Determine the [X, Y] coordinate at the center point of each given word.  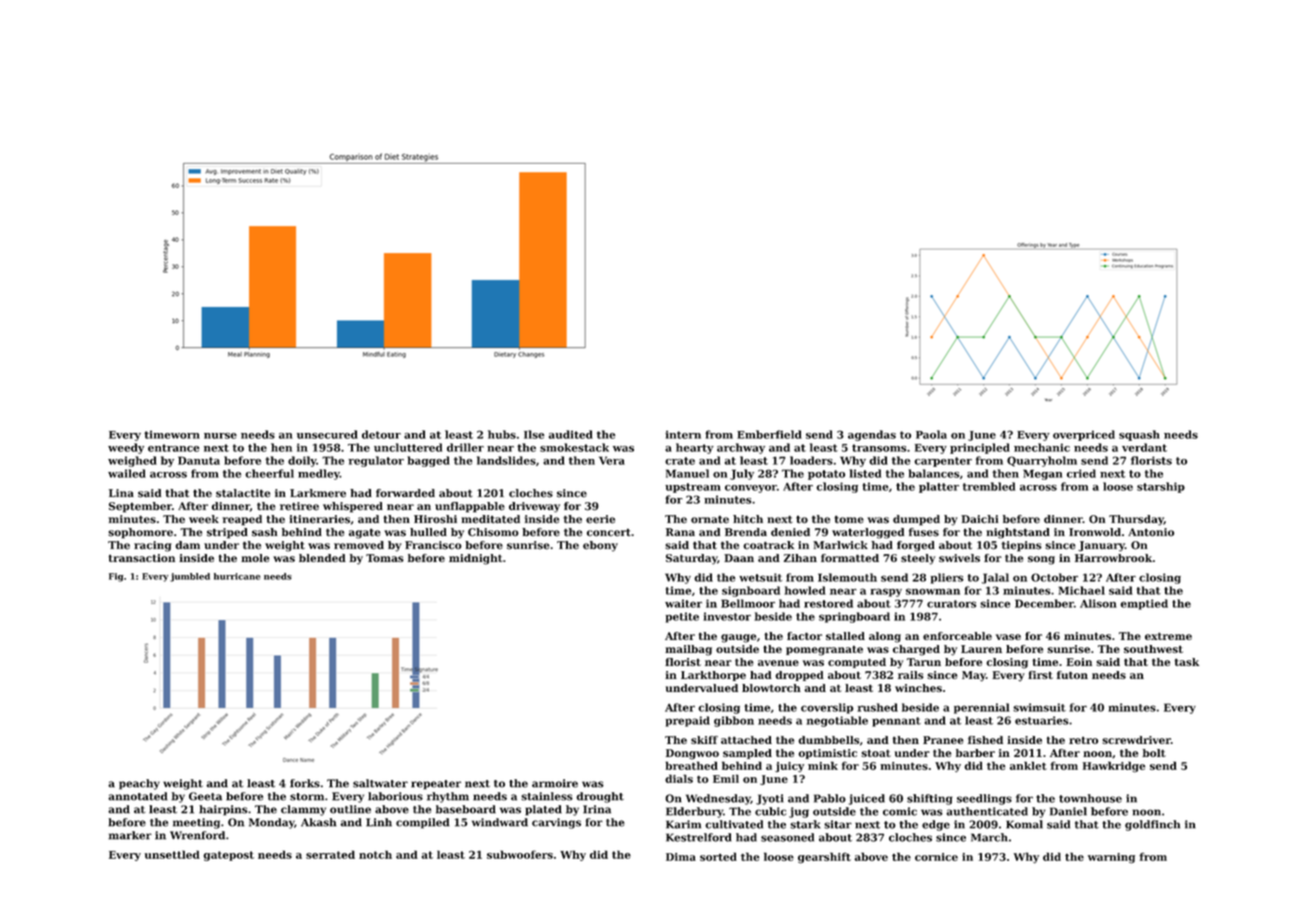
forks [305, 783]
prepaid [688, 721]
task [1187, 662]
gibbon [734, 721]
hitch [748, 519]
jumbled [190, 577]
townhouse [1090, 798]
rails [911, 675]
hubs [502, 434]
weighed [132, 461]
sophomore [140, 533]
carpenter [943, 462]
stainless [547, 796]
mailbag [688, 650]
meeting [196, 823]
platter [939, 487]
